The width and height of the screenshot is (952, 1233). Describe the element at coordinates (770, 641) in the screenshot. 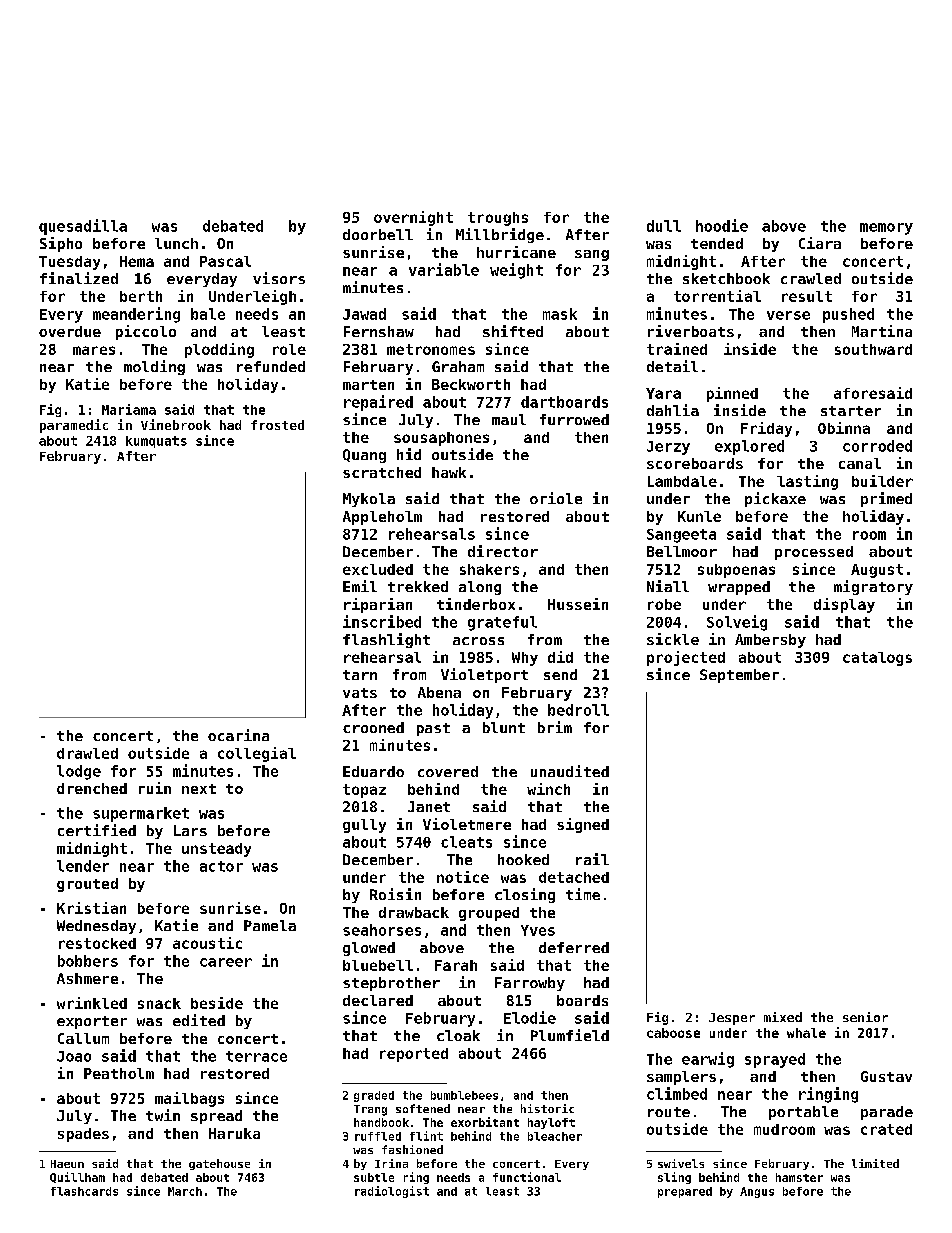

I see `Ambersby` at that location.
